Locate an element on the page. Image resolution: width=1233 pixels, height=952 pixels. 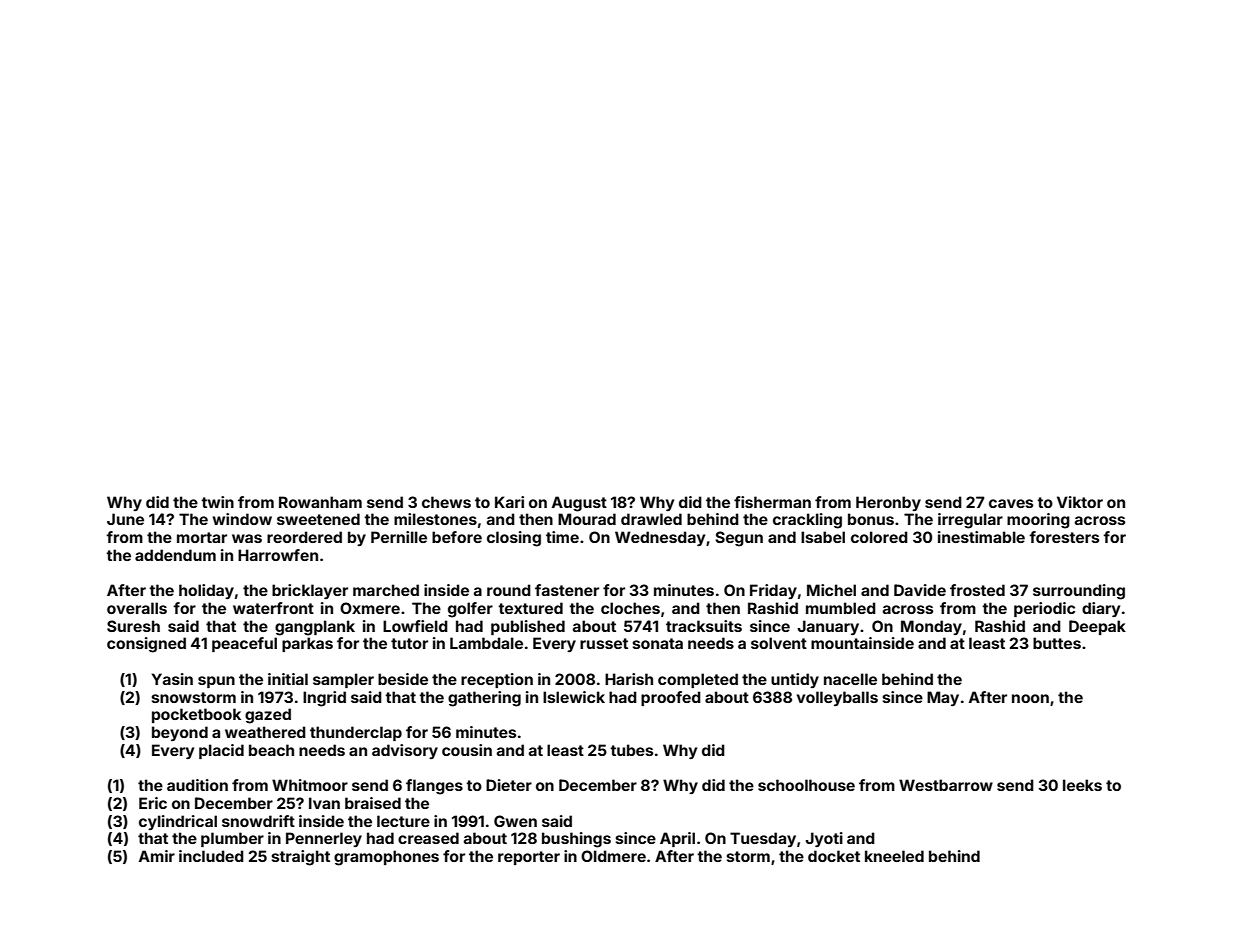
crackling is located at coordinates (807, 521).
